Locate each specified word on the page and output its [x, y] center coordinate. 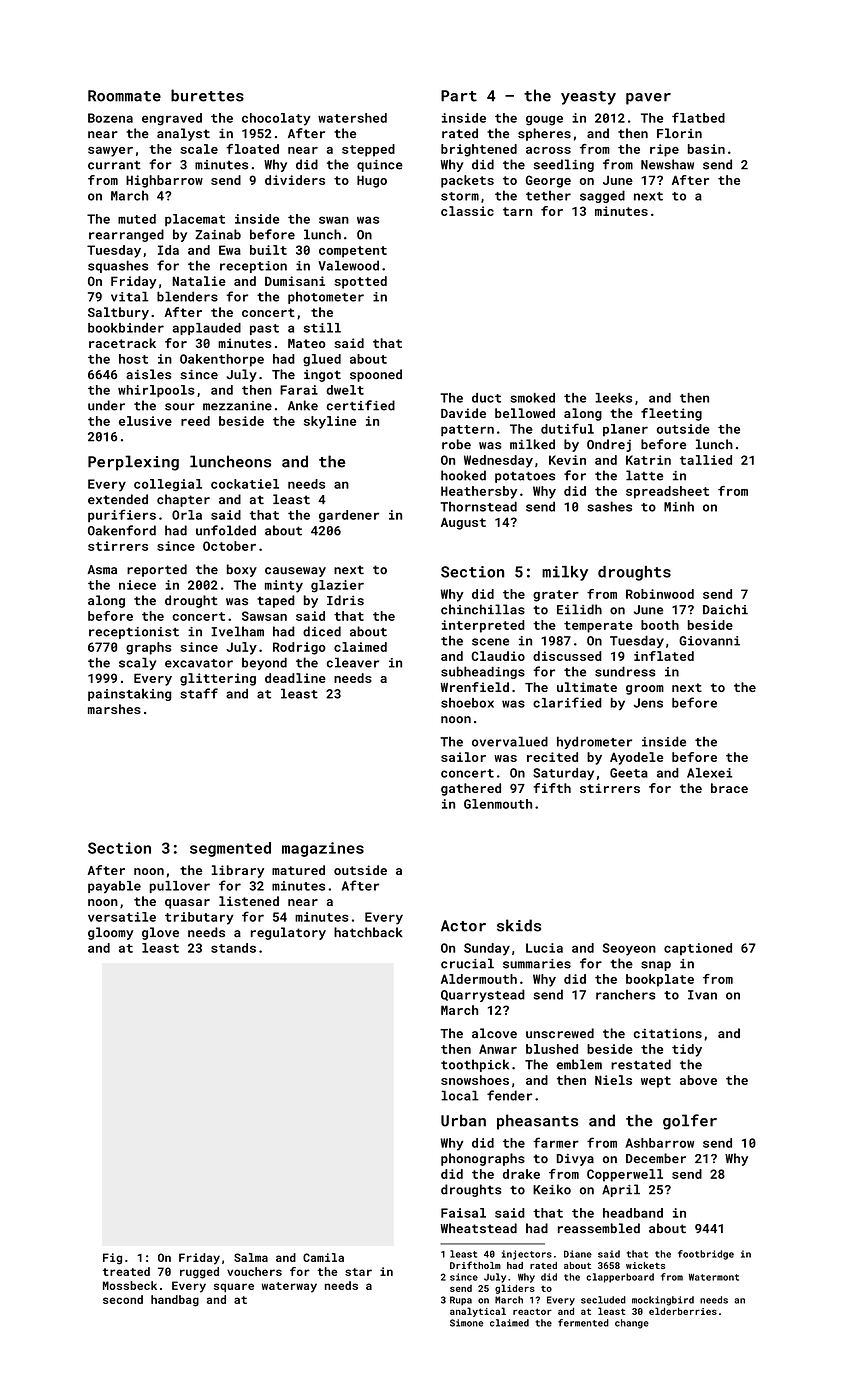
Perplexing [133, 463]
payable [114, 887]
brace [729, 788]
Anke [303, 405]
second [123, 1299]
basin [706, 149]
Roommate [124, 96]
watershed [352, 118]
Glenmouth [498, 804]
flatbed [698, 117]
